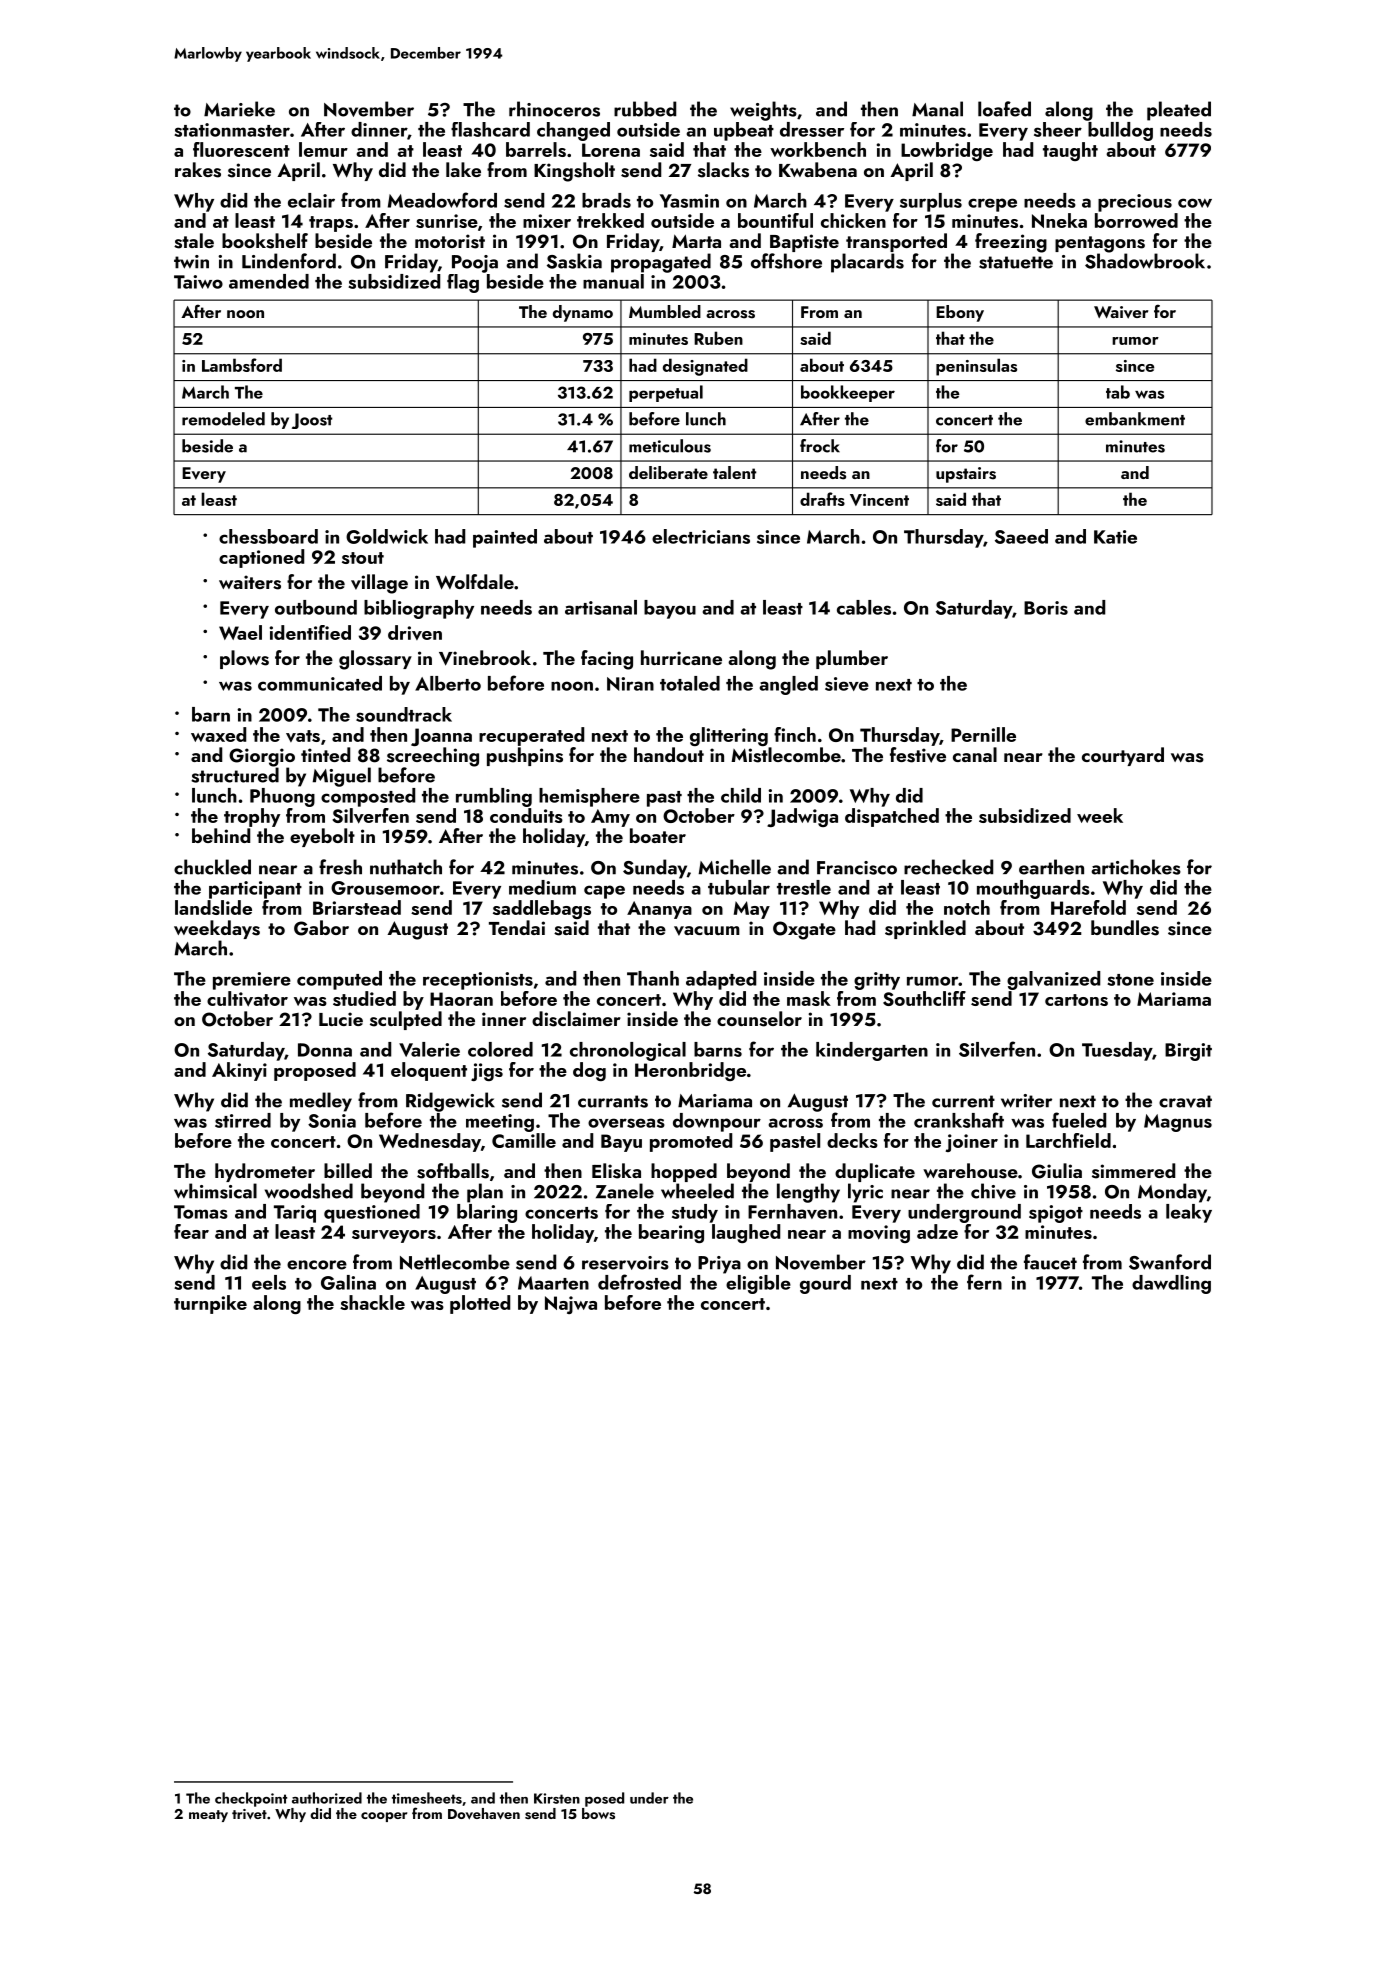  Describe the element at coordinates (1171, 1284) in the screenshot. I see `dawdling` at that location.
